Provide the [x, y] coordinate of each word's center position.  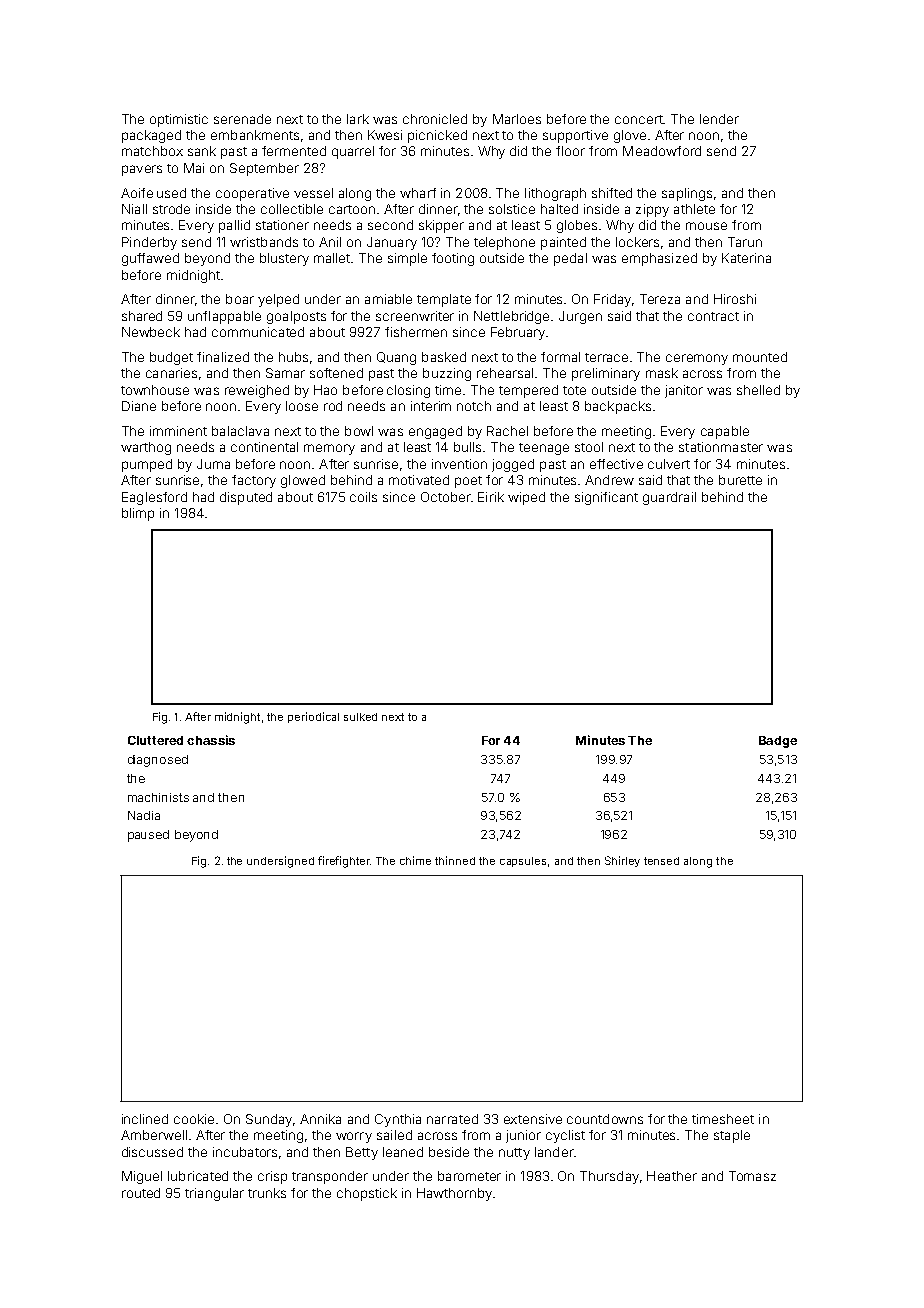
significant [606, 498]
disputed [246, 498]
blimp [138, 514]
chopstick [367, 1194]
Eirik [491, 497]
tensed [661, 861]
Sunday [269, 1120]
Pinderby [149, 243]
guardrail [669, 498]
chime [415, 860]
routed [141, 1193]
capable [725, 432]
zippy [652, 210]
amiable [388, 299]
